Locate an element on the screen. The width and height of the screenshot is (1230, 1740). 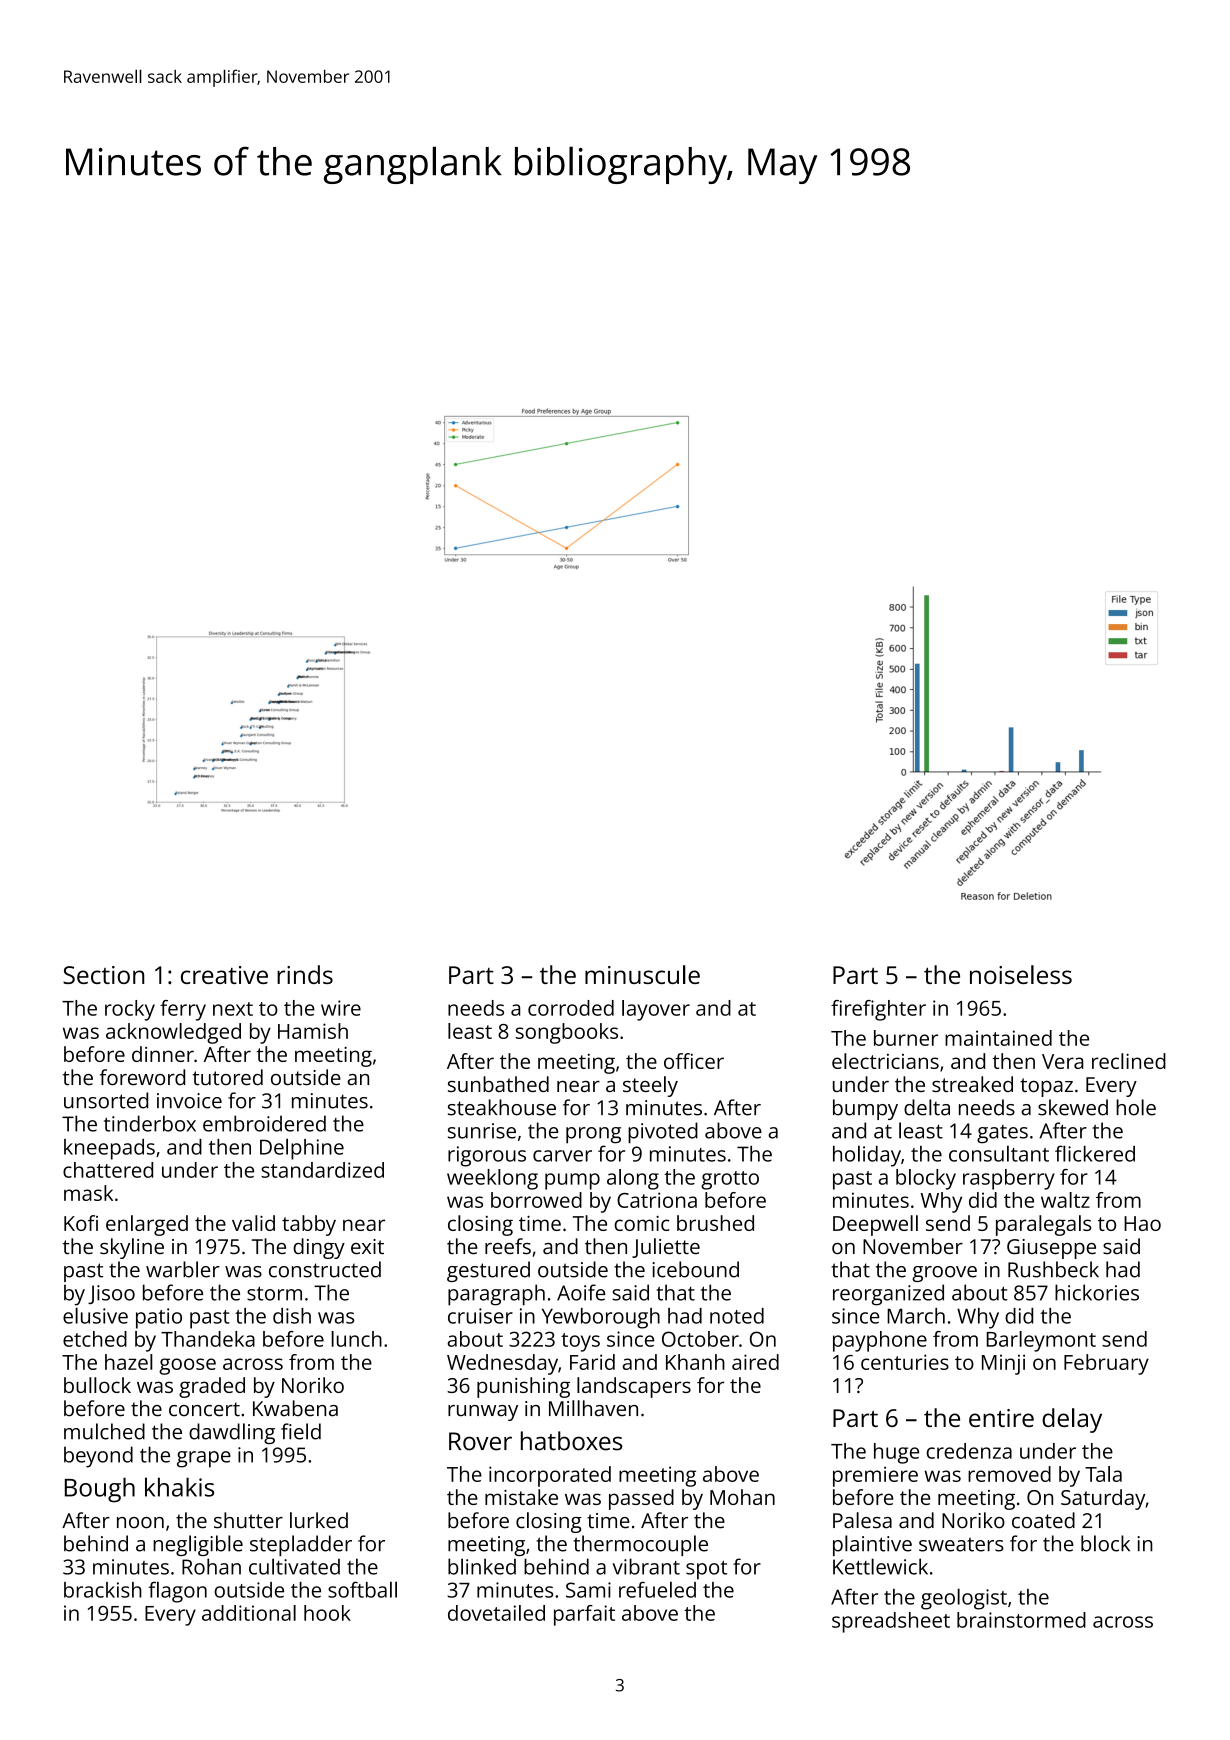
reorganized is located at coordinates (888, 1295).
